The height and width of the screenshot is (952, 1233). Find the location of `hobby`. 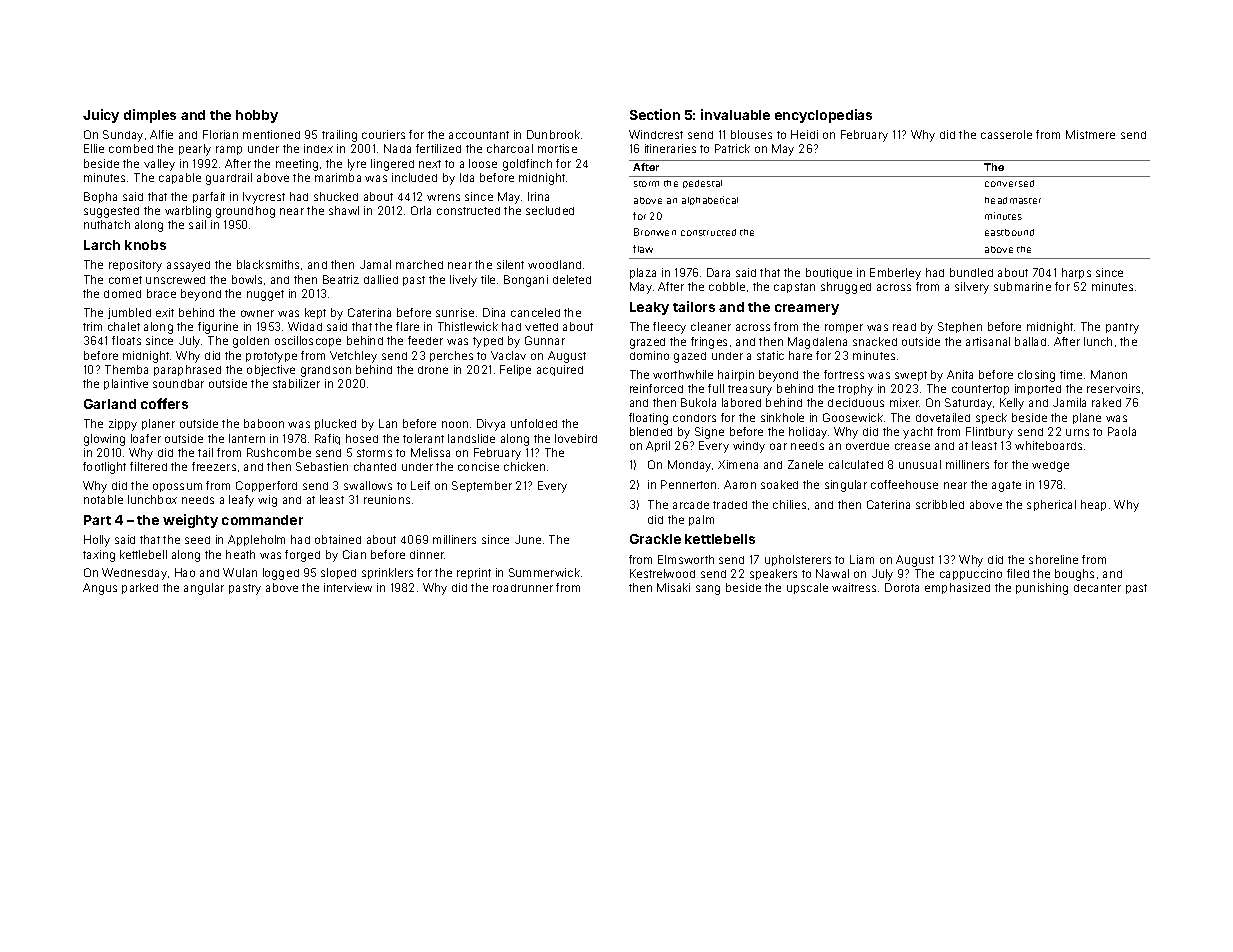

hobby is located at coordinates (257, 116).
